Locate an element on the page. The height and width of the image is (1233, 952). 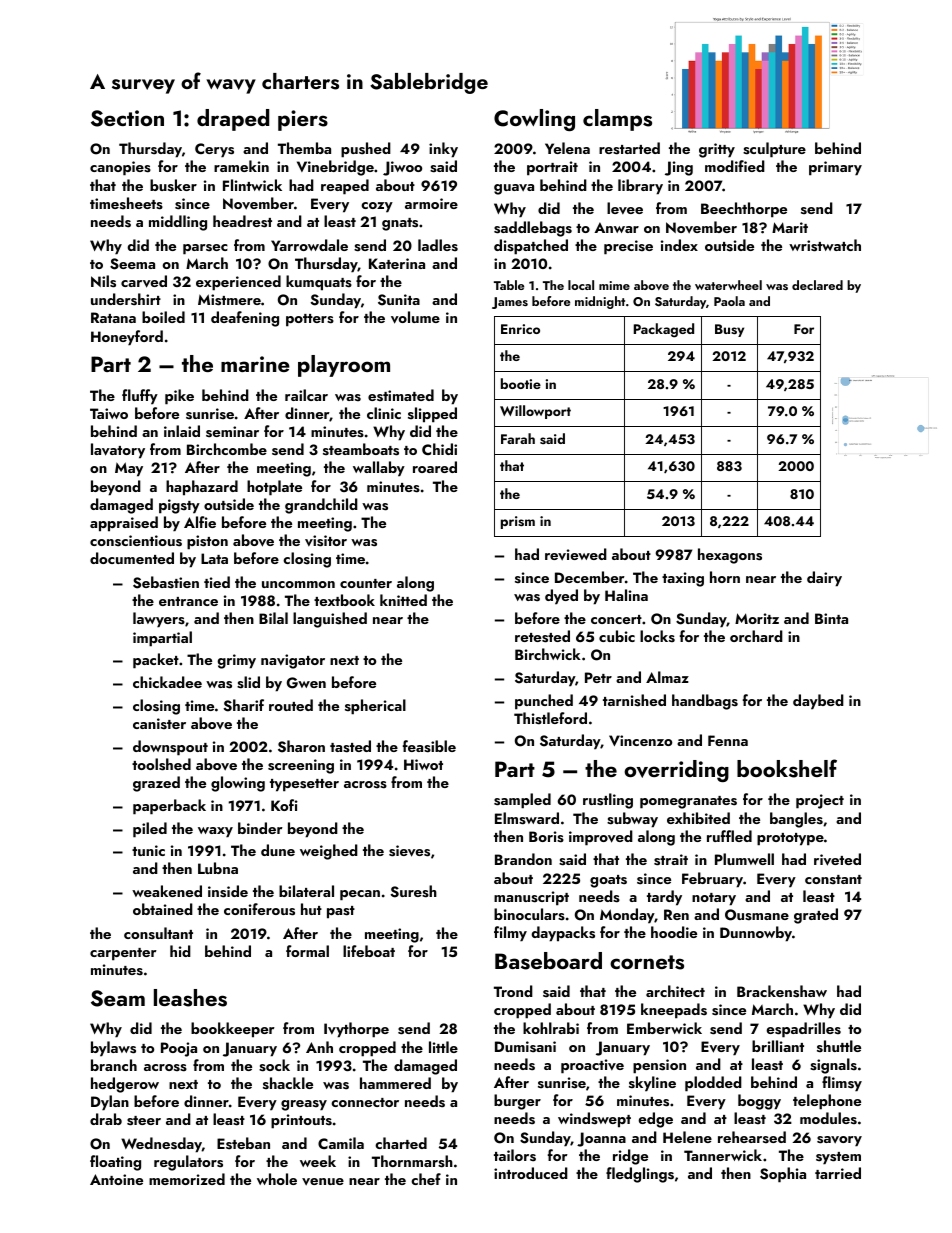
saddlebags is located at coordinates (533, 229).
